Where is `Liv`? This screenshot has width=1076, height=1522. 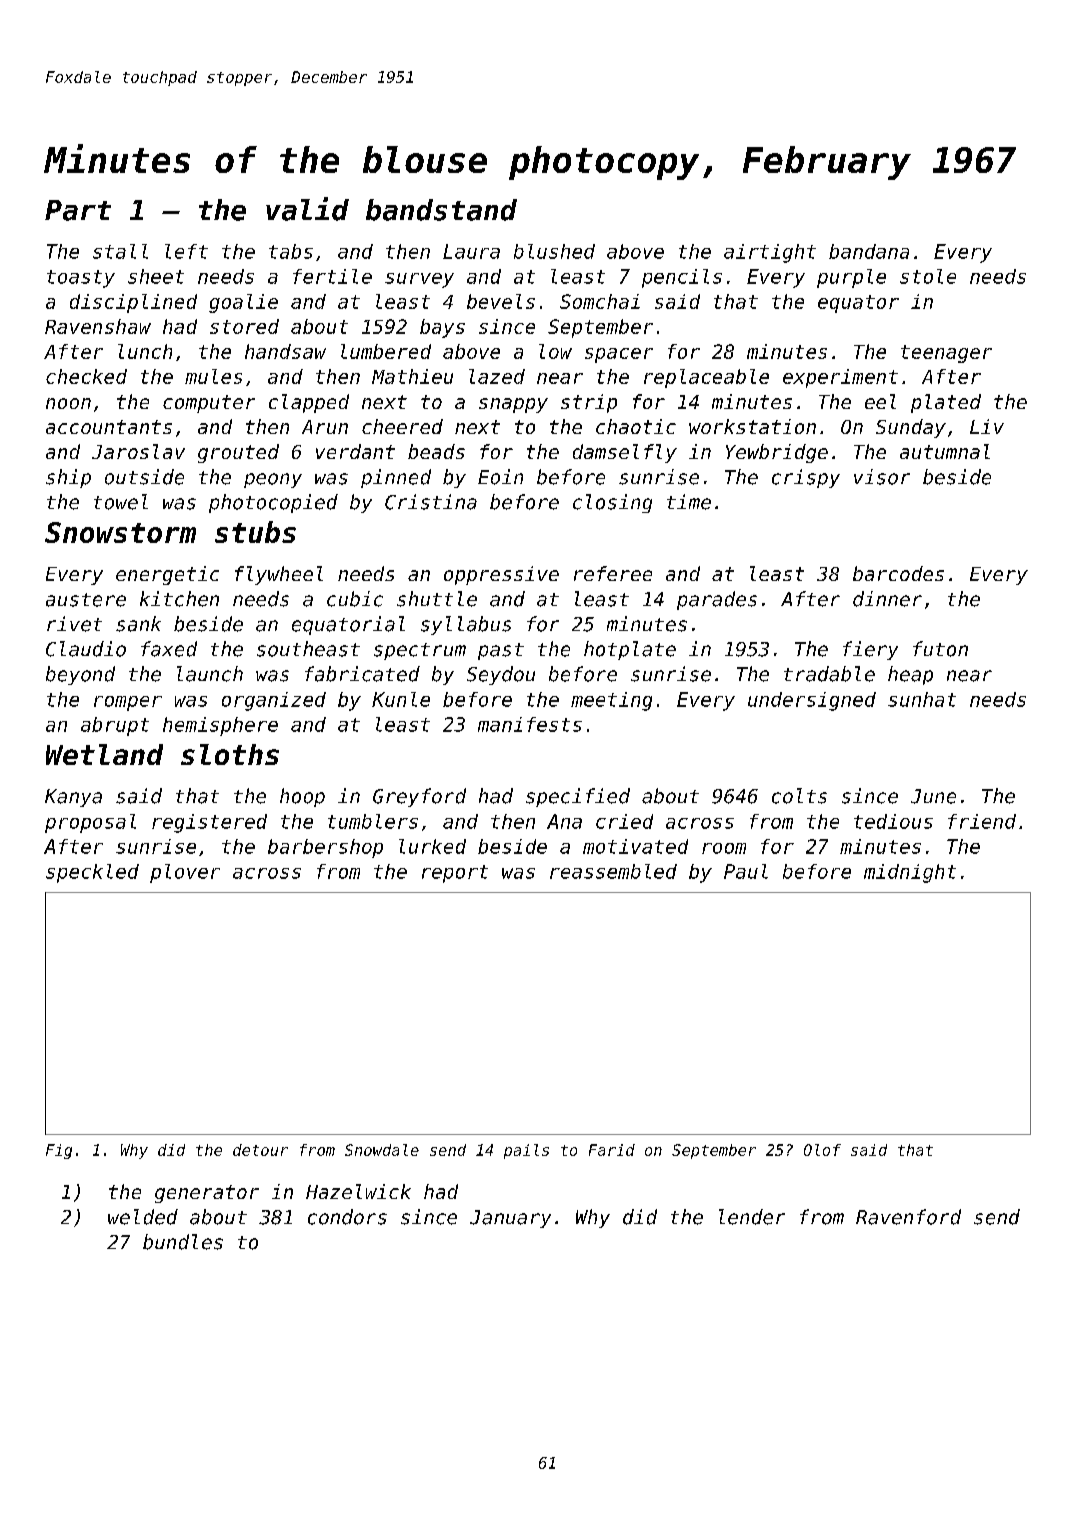
Liv is located at coordinates (987, 426).
